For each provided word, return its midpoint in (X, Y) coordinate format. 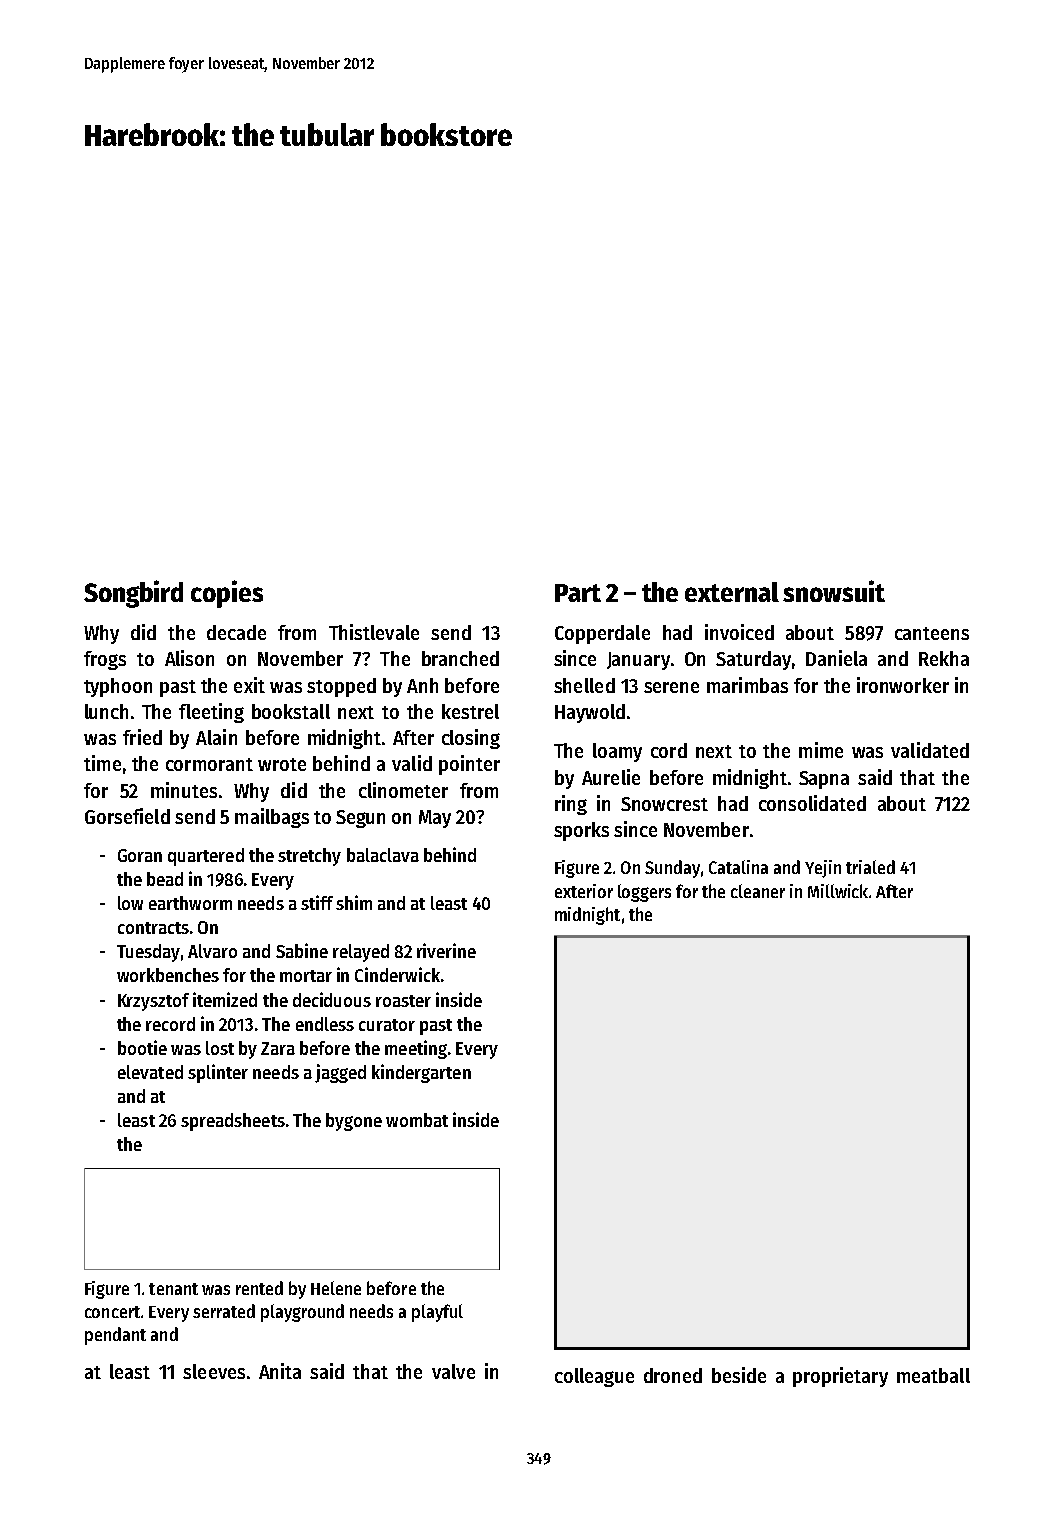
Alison (189, 658)
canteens (932, 633)
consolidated (812, 803)
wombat (417, 1120)
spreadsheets (233, 1122)
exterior (584, 891)
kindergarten (421, 1073)
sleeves (214, 1371)
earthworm (190, 903)
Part (578, 593)
